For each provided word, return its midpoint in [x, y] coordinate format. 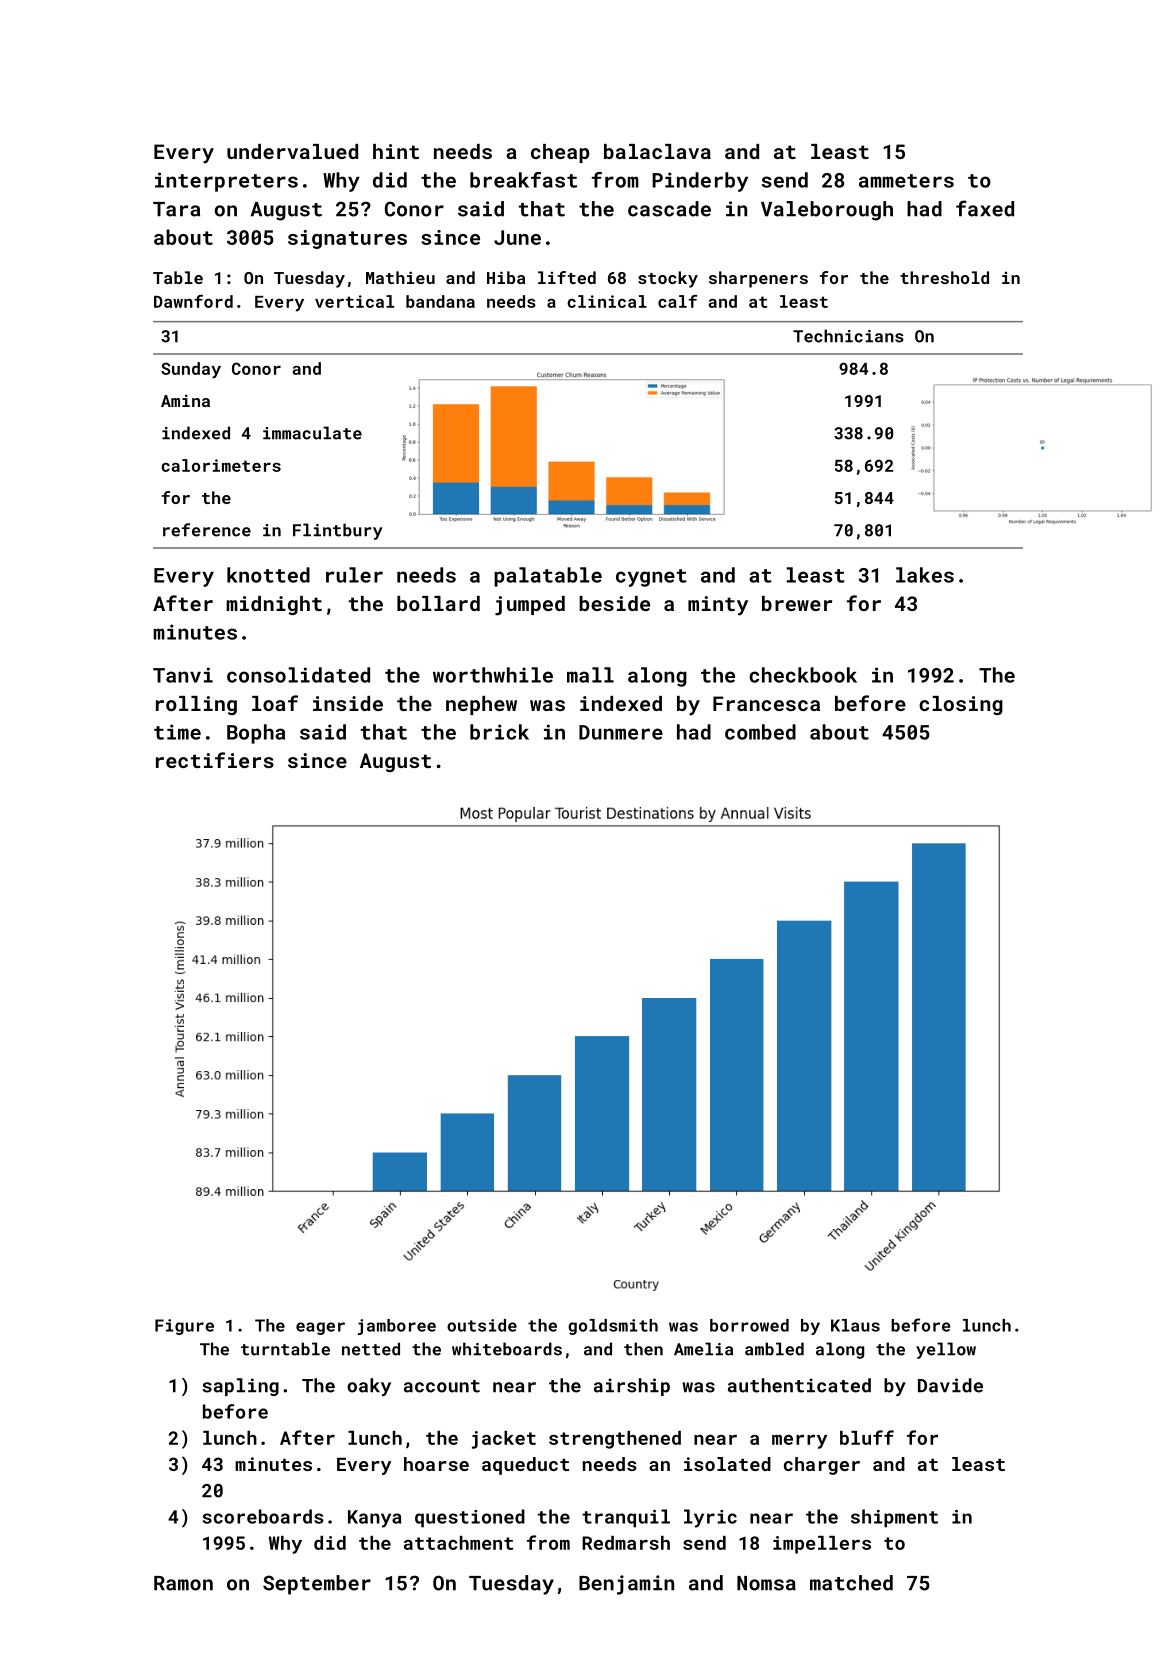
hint [396, 151]
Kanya [374, 1519]
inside [348, 703]
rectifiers [215, 760]
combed [760, 732]
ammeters [906, 181]
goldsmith [613, 1327]
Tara [176, 209]
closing [961, 705]
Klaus [855, 1325]
